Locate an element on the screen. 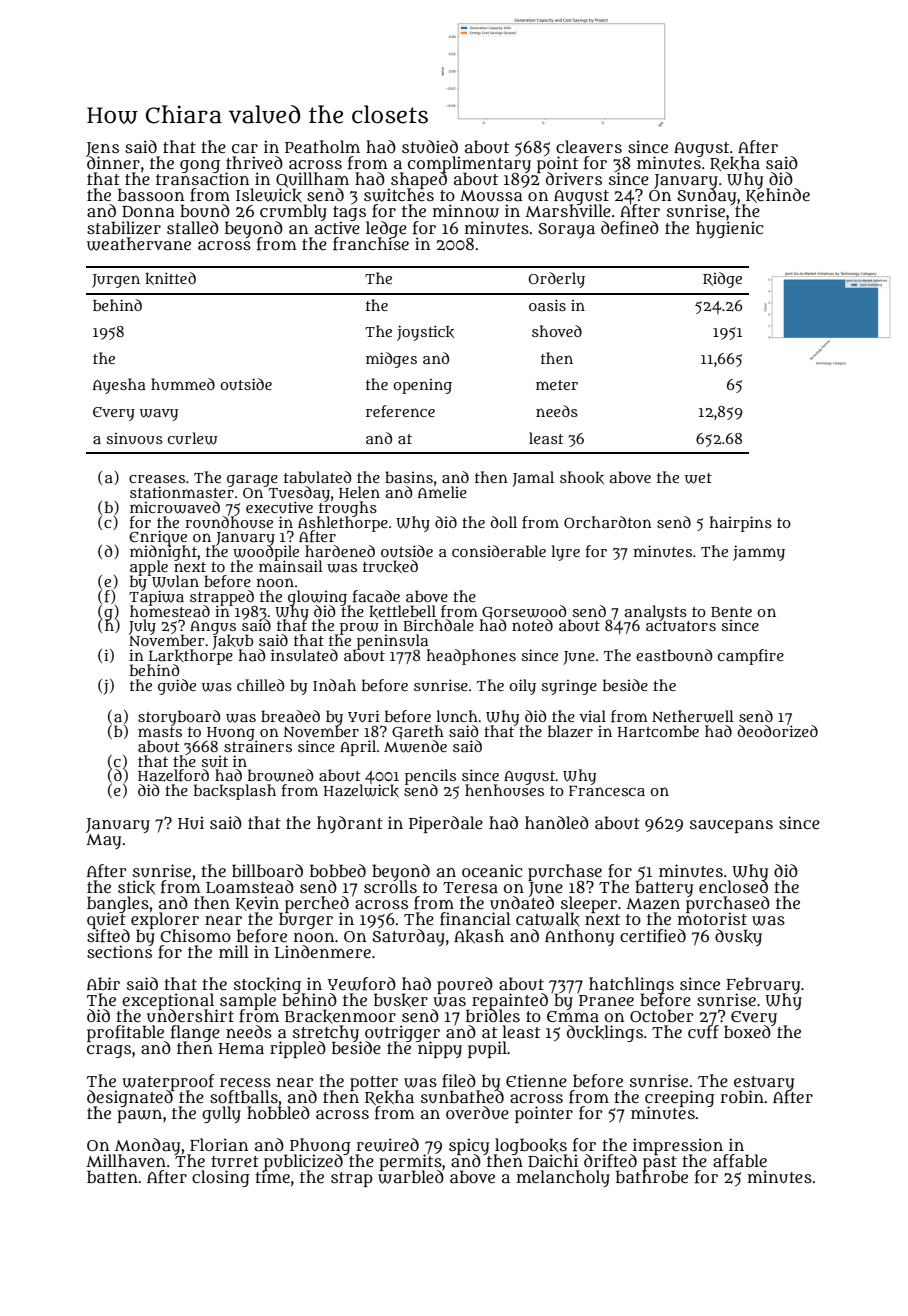 The height and width of the screenshot is (1316, 908). hairpins is located at coordinates (741, 524).
